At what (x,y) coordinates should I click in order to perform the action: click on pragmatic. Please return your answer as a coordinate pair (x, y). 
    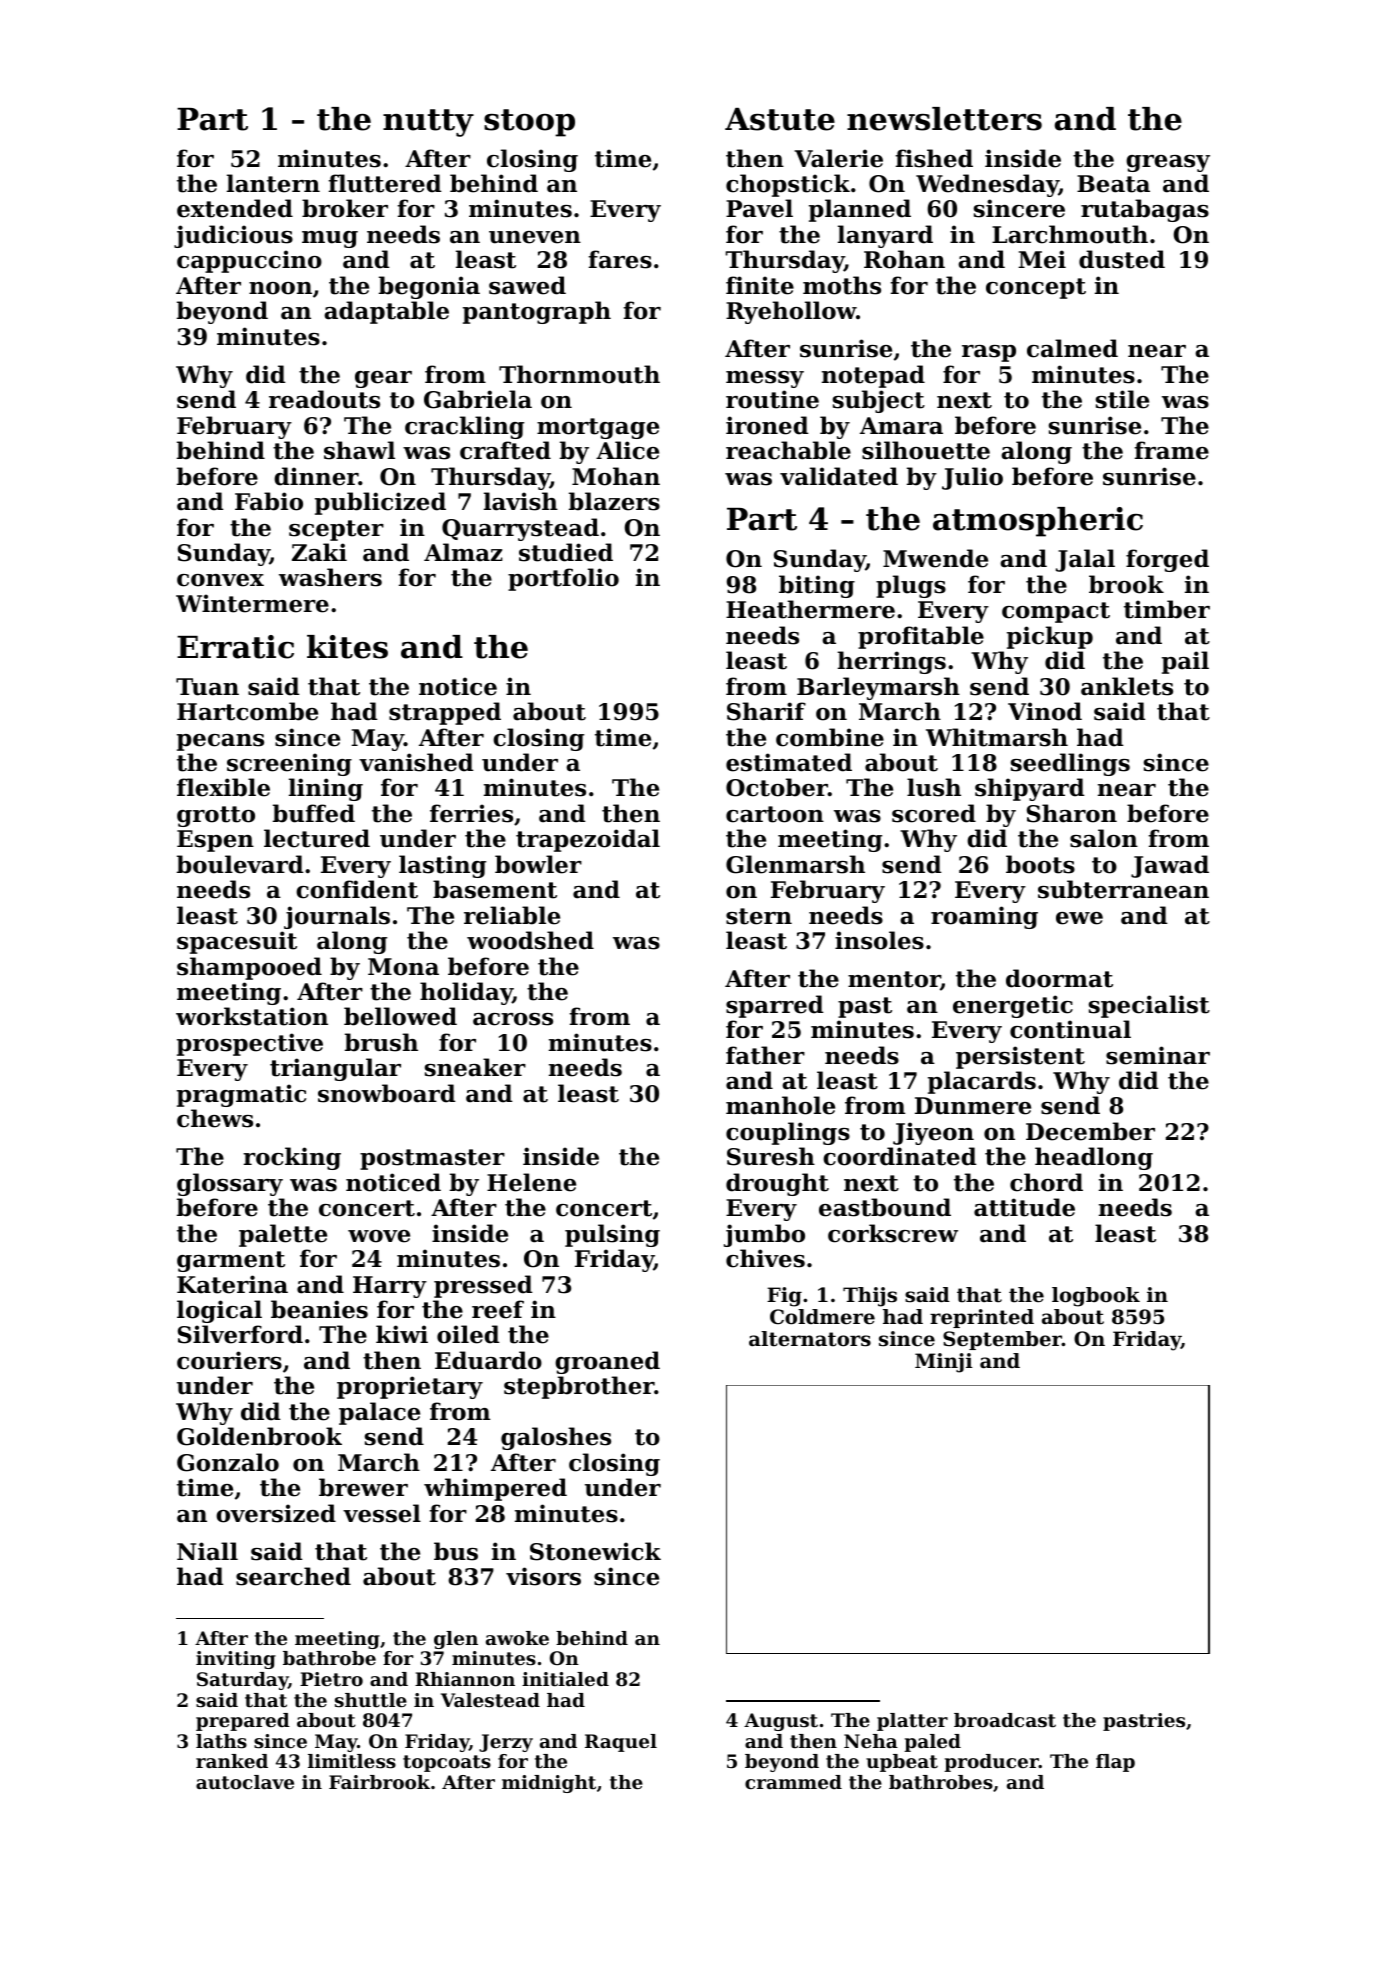
    Looking at the image, I should click on (241, 1095).
